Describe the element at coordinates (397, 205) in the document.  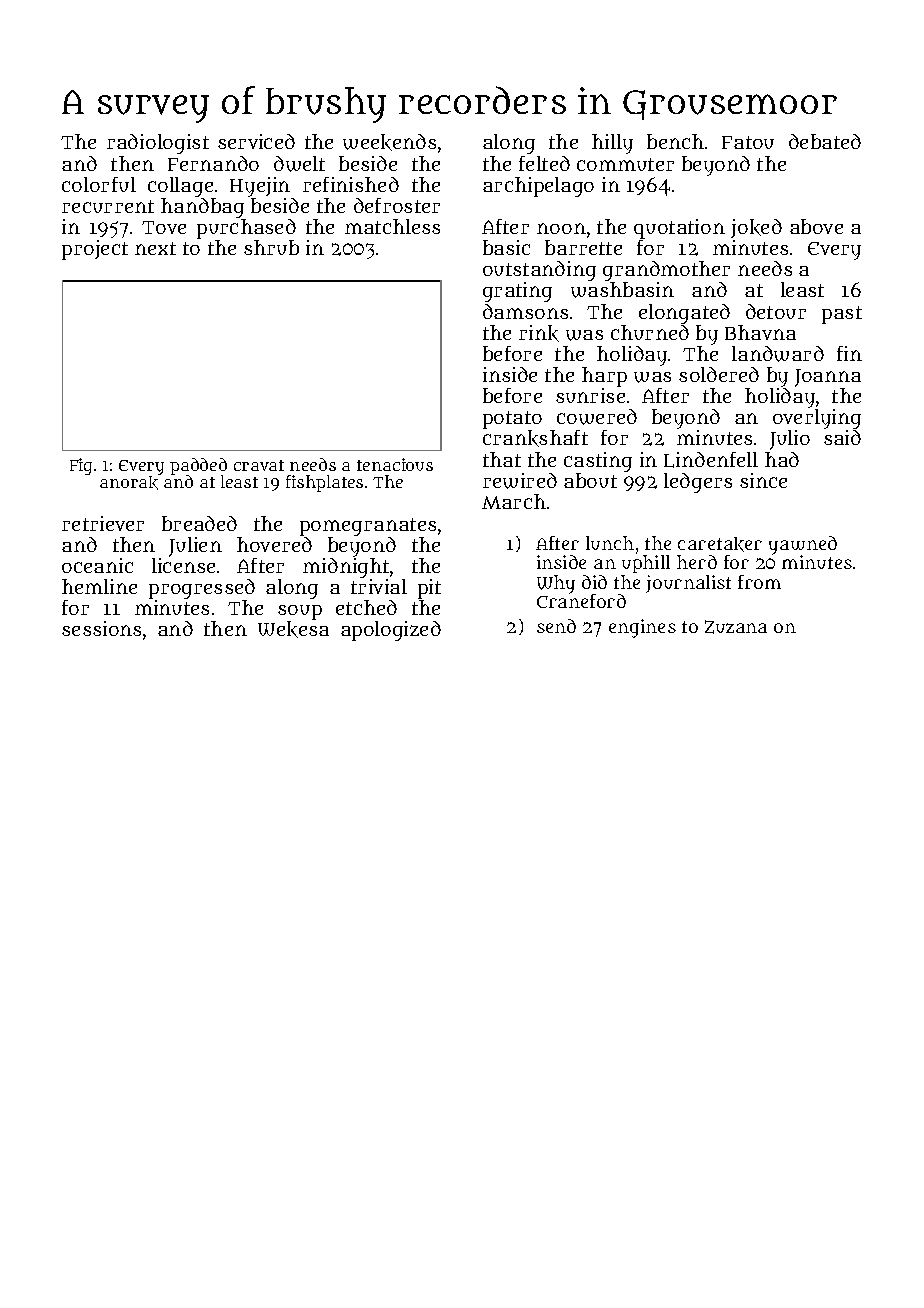
I see `defroster` at that location.
